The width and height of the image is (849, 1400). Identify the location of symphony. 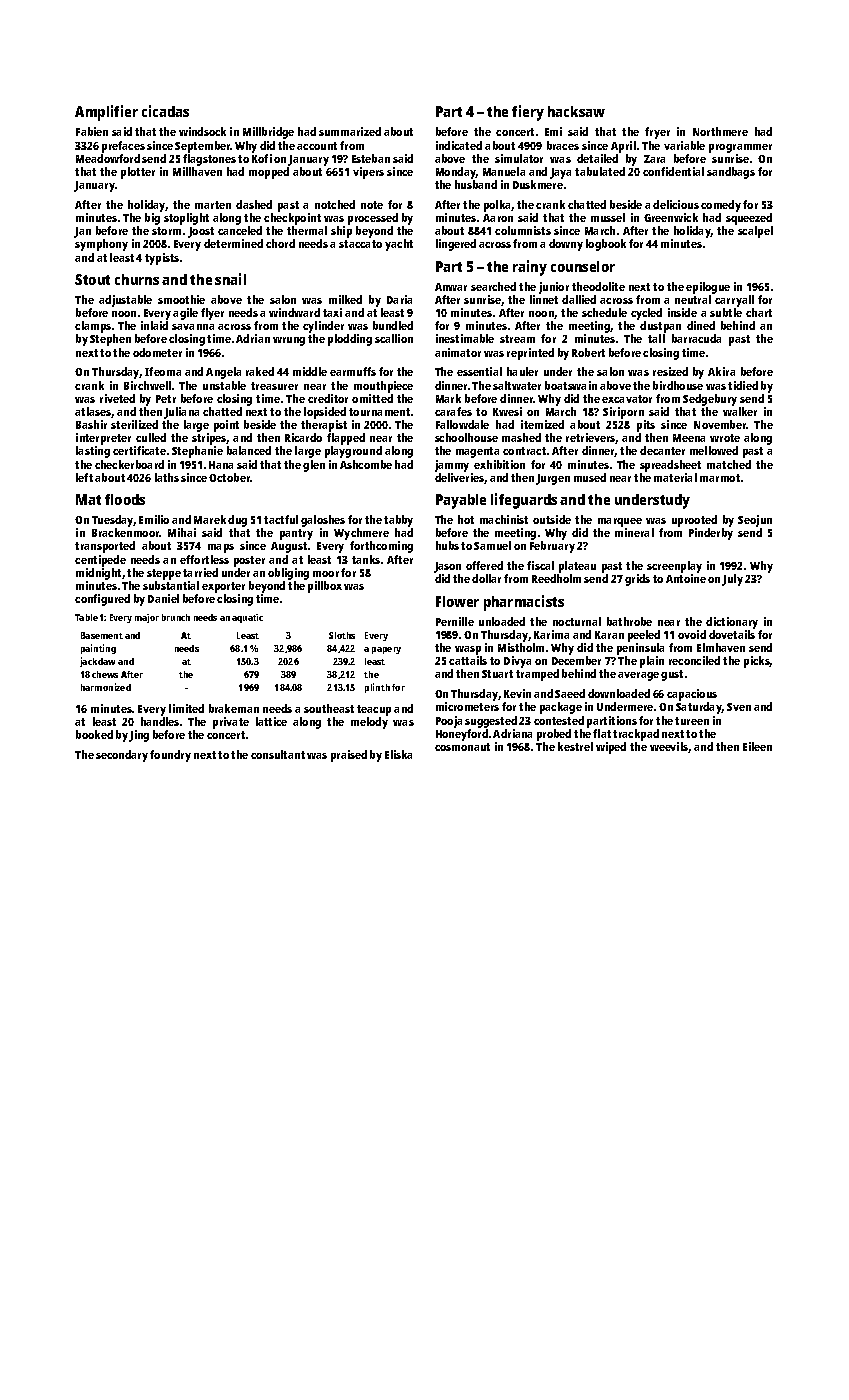
(101, 245).
